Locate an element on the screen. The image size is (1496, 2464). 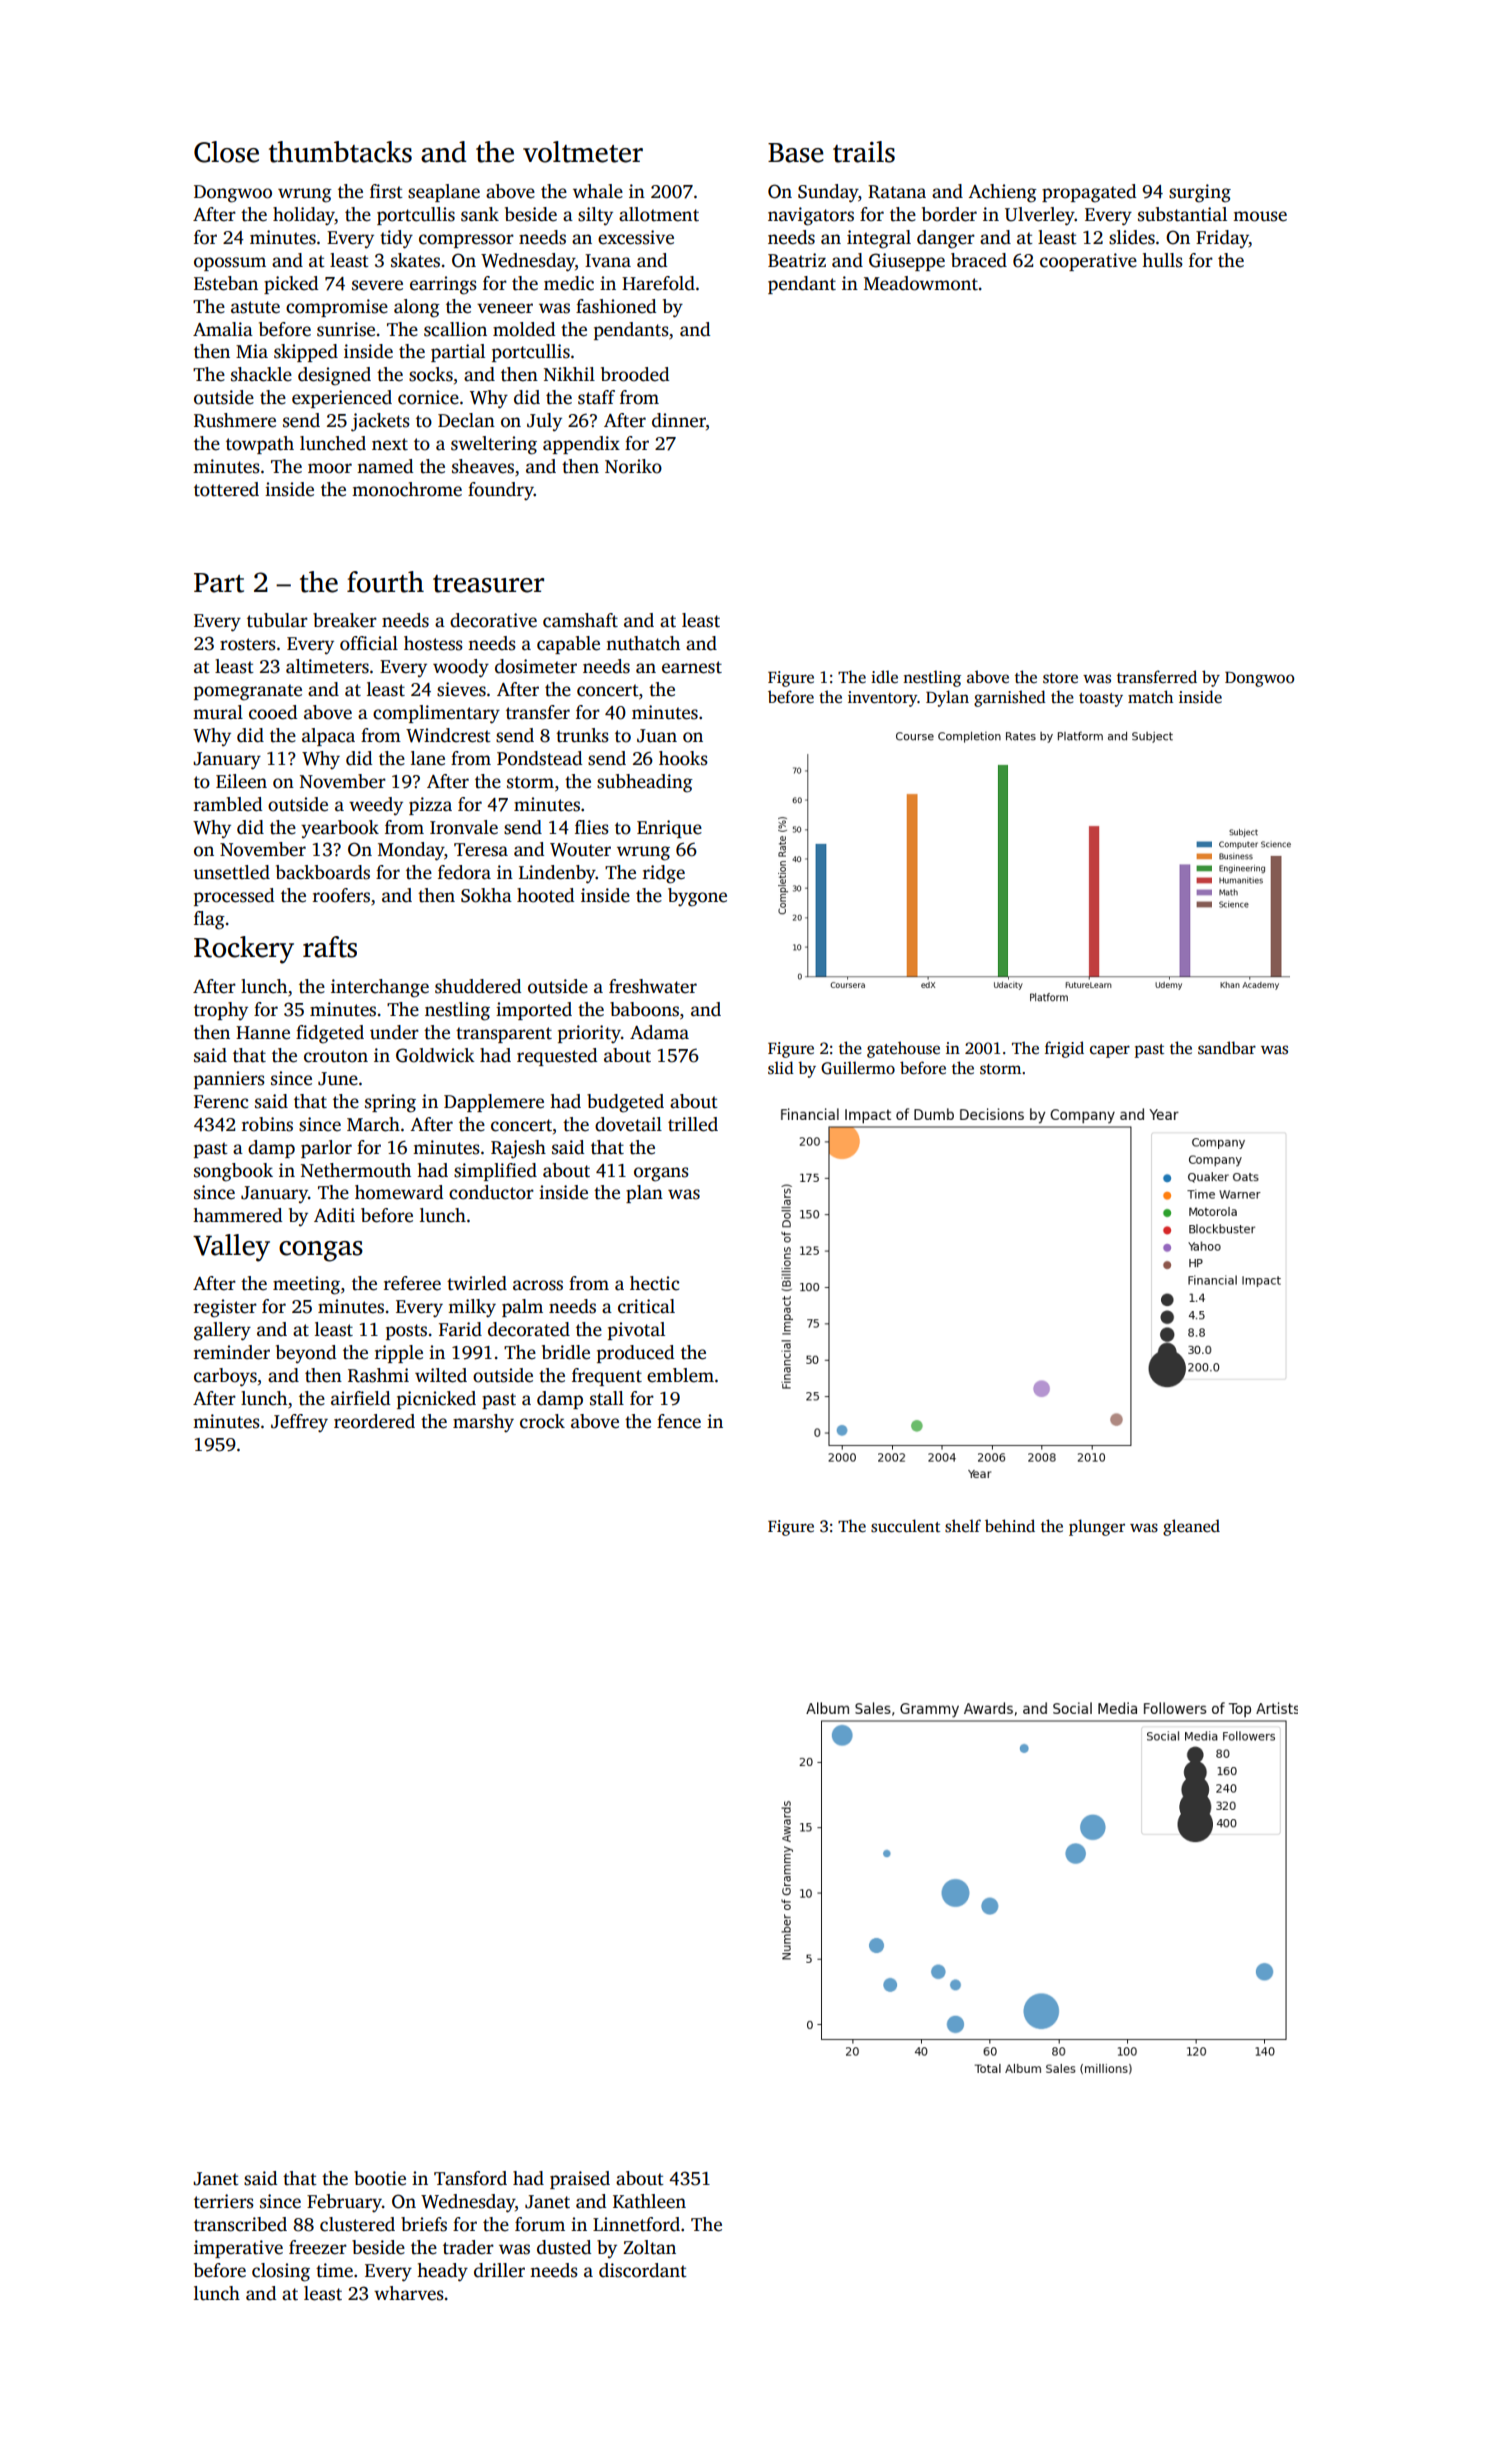
emblem is located at coordinates (680, 1375).
